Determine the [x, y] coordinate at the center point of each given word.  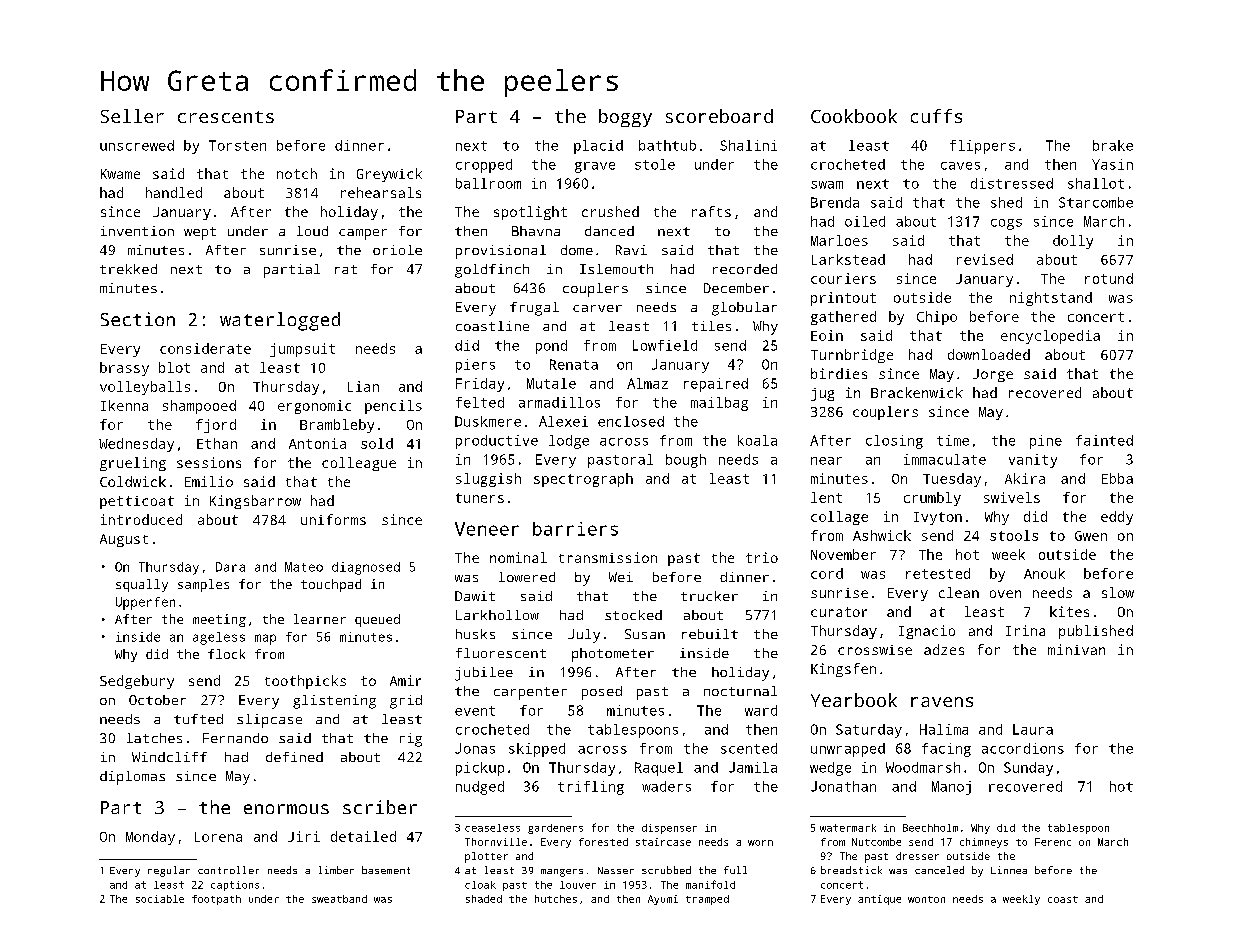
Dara [230, 567]
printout [843, 299]
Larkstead [848, 259]
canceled [939, 870]
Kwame [120, 174]
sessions [209, 462]
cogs [1006, 224]
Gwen [1091, 536]
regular [169, 871]
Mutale [551, 383]
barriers [575, 529]
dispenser [669, 829]
